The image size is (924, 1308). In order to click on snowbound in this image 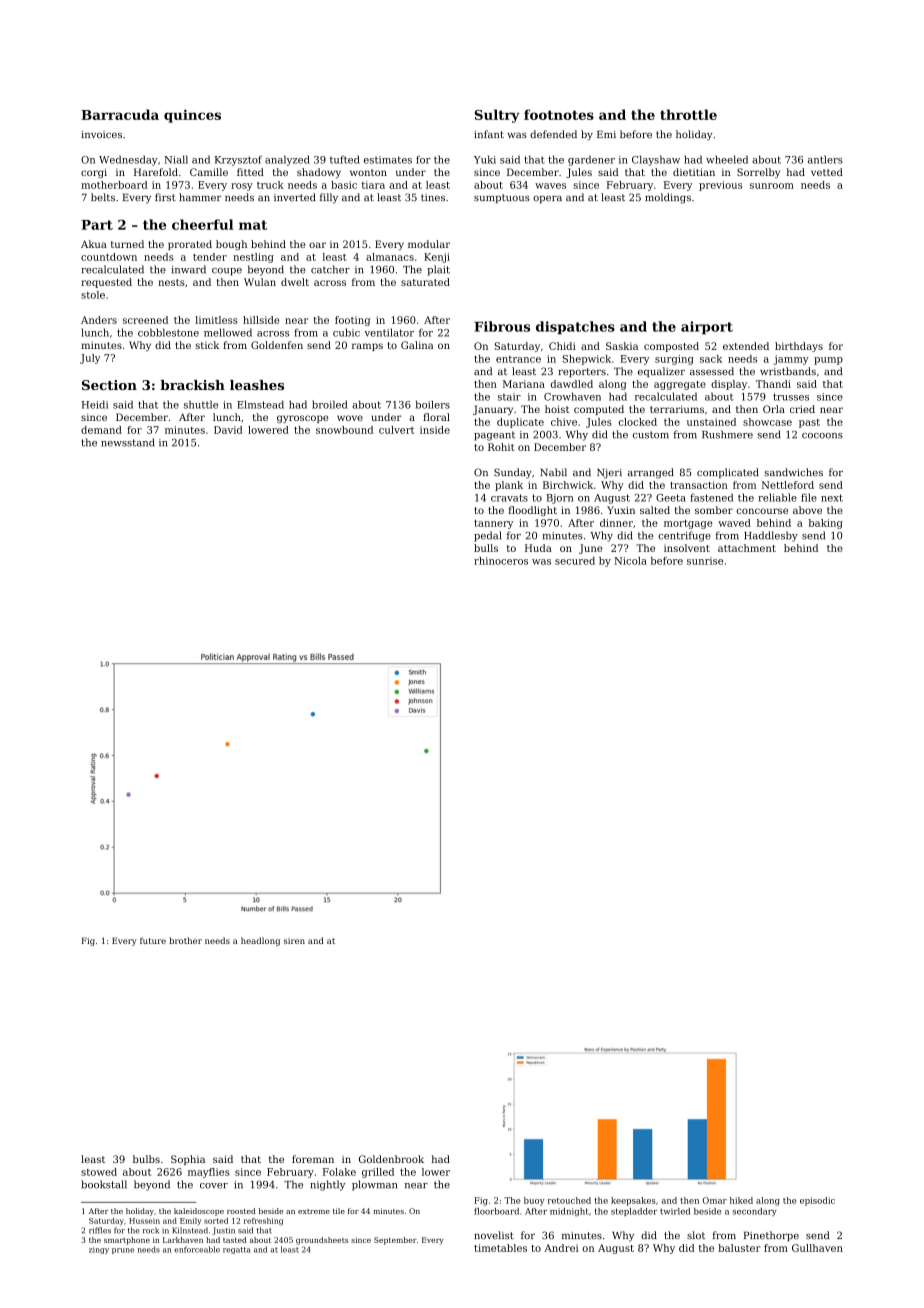, I will do `click(344, 430)`.
